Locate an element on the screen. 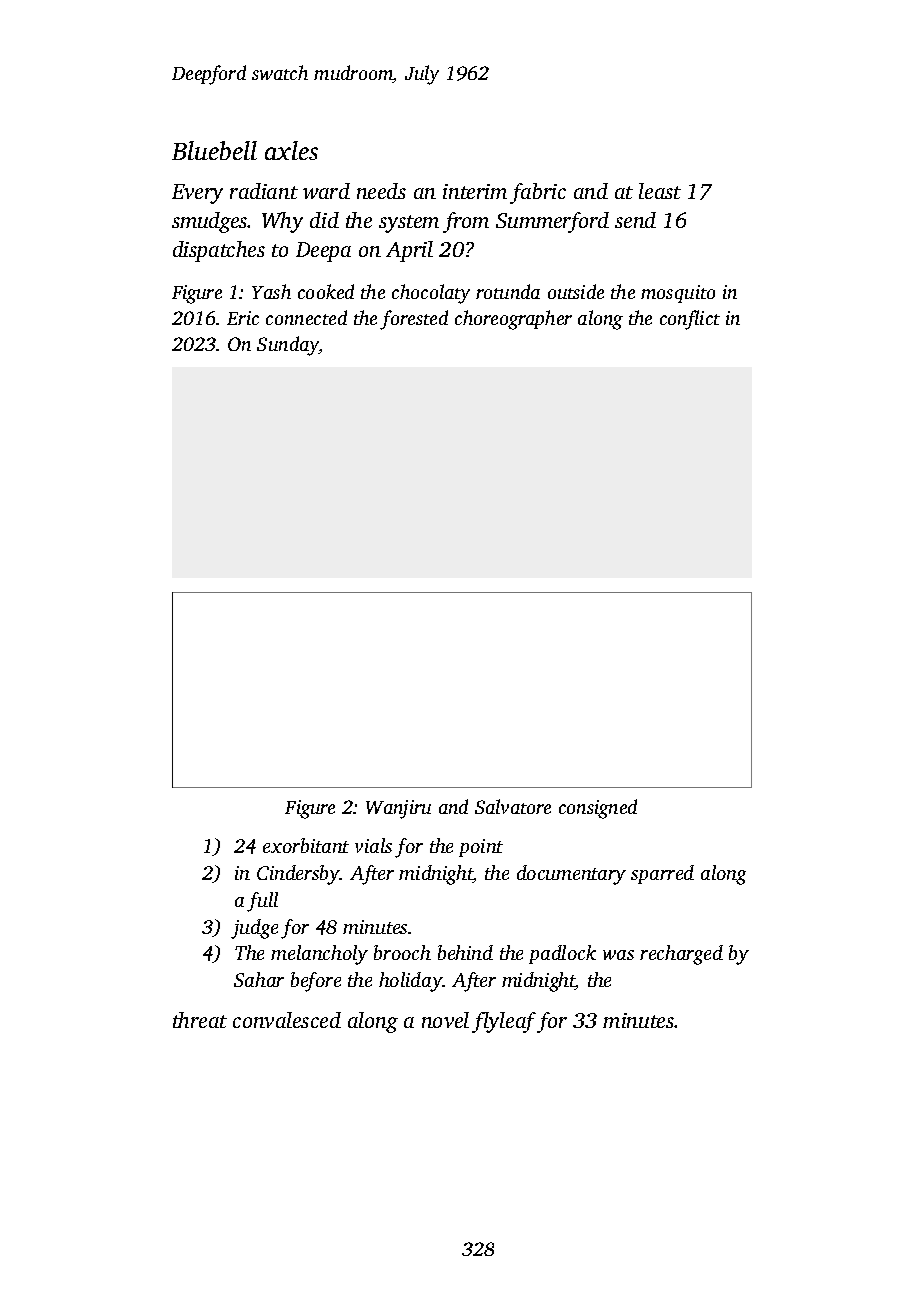  forested is located at coordinates (414, 320).
